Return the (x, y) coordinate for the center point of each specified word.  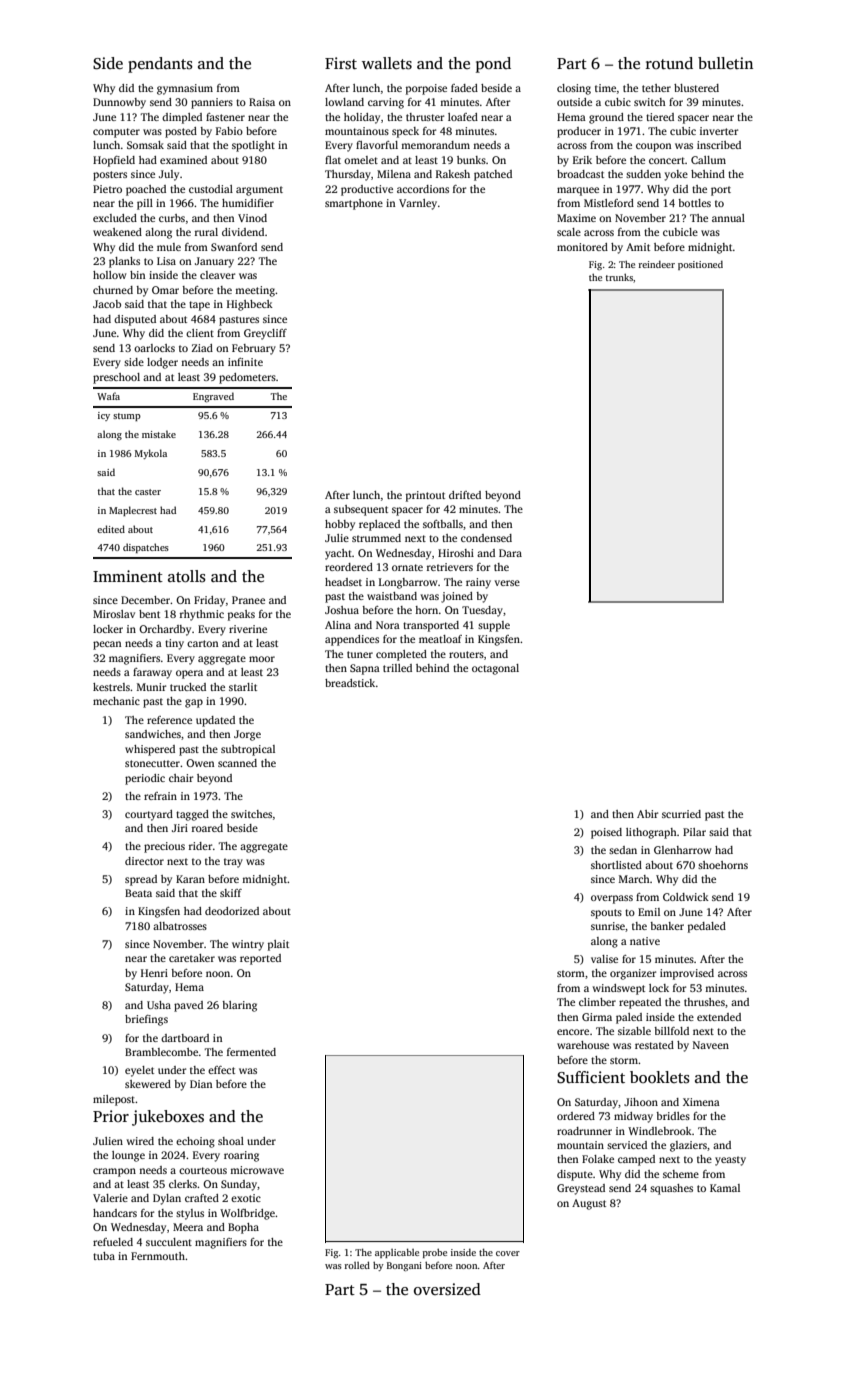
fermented (251, 1052)
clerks (183, 1184)
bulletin (725, 63)
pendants (160, 65)
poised (606, 833)
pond (493, 65)
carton (202, 643)
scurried (681, 814)
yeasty (730, 1161)
